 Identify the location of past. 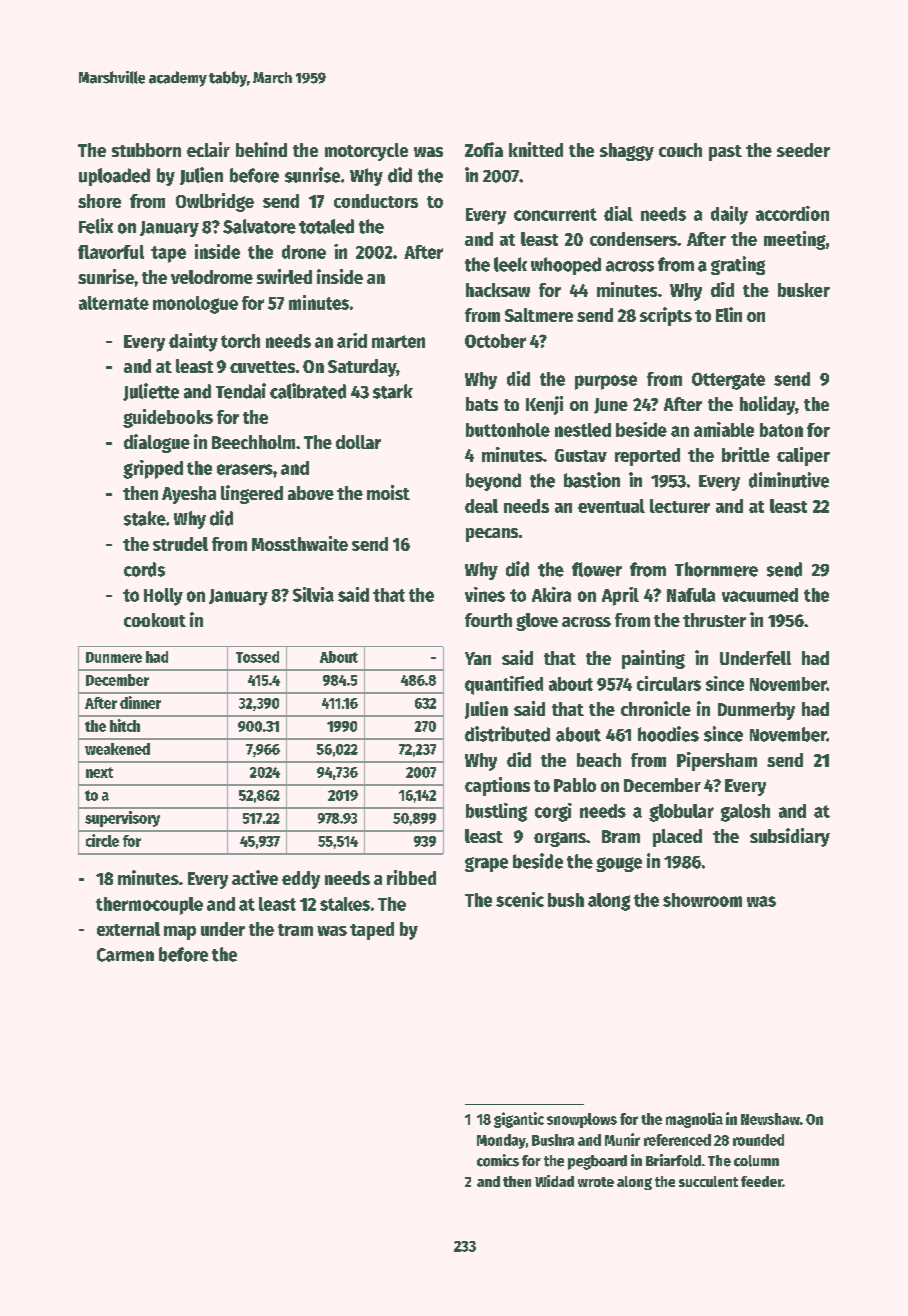
(725, 153).
